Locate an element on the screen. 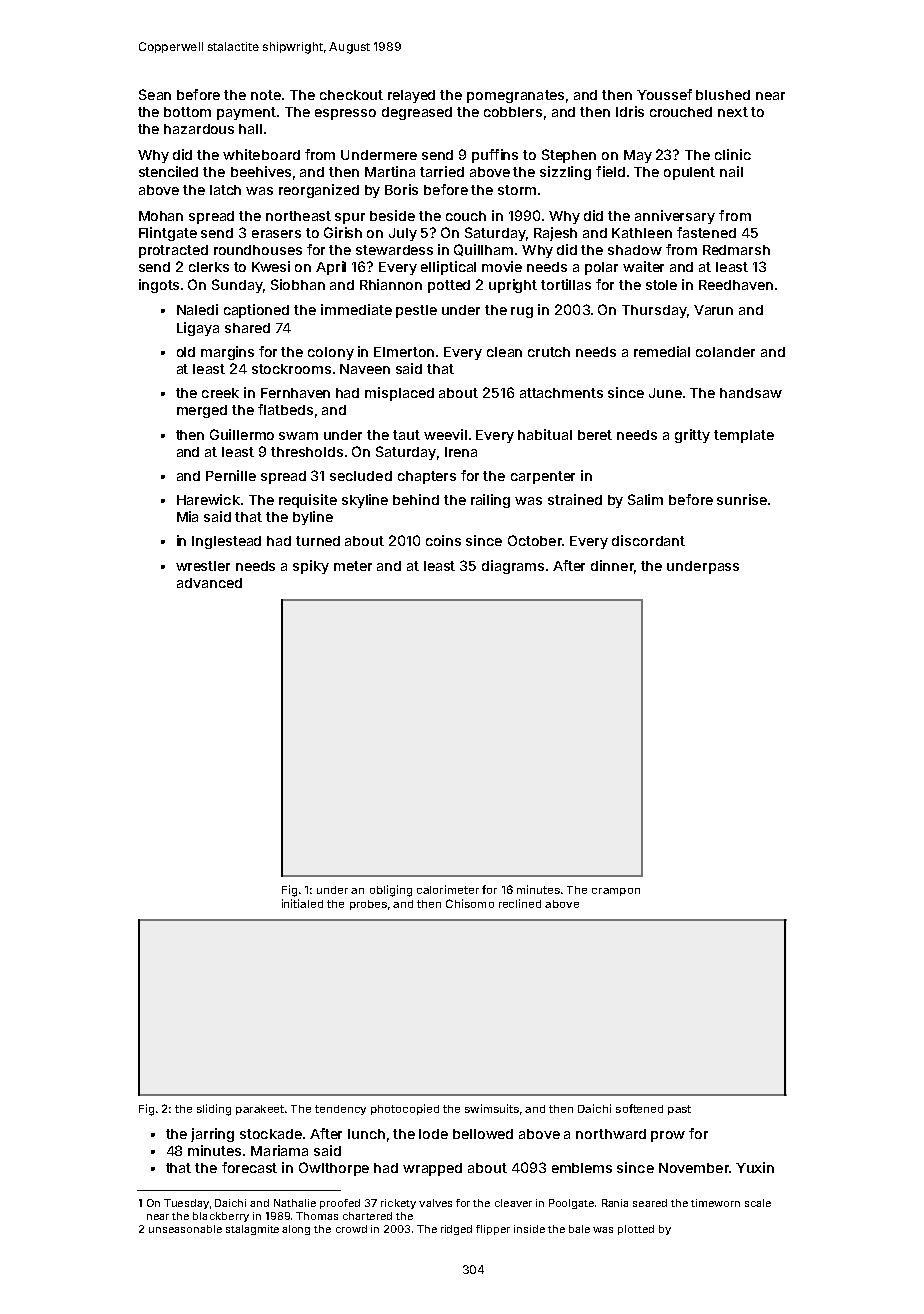 The height and width of the screenshot is (1314, 924). handsaw is located at coordinates (751, 393).
